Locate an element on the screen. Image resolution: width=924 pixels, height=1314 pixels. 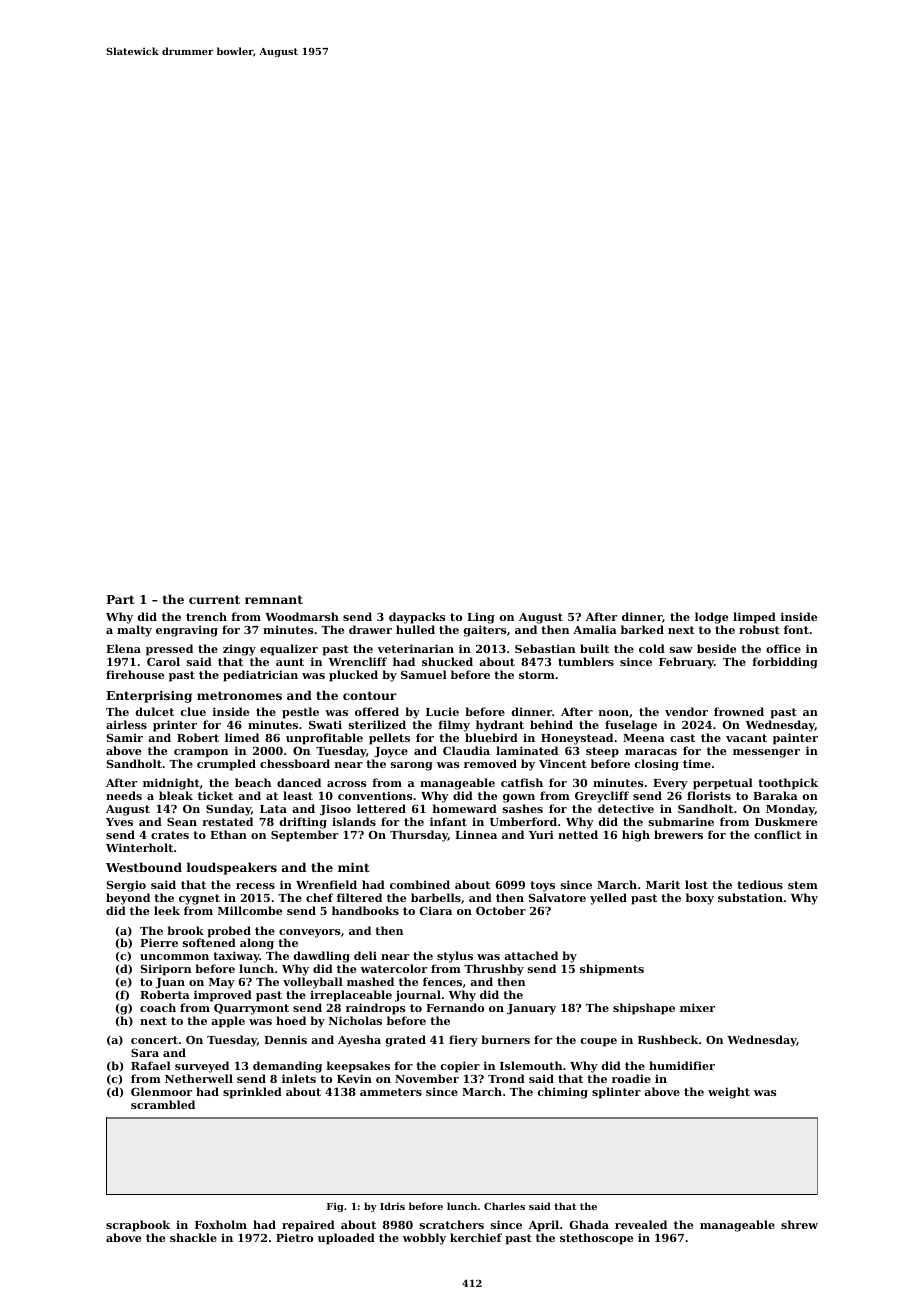
Amalia is located at coordinates (595, 629).
